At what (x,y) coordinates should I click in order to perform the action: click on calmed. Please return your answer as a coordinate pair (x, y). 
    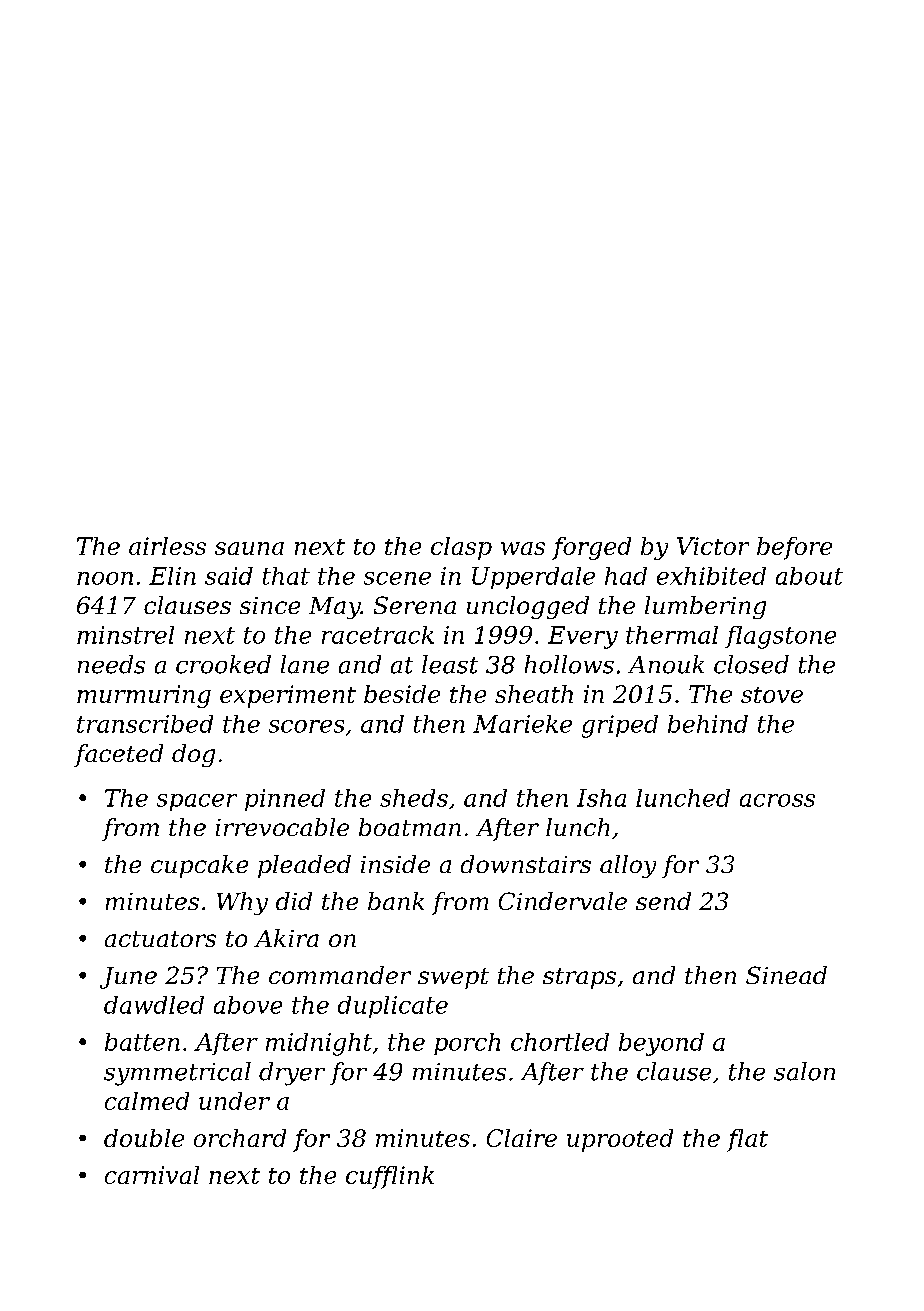
    Looking at the image, I should click on (147, 1101).
